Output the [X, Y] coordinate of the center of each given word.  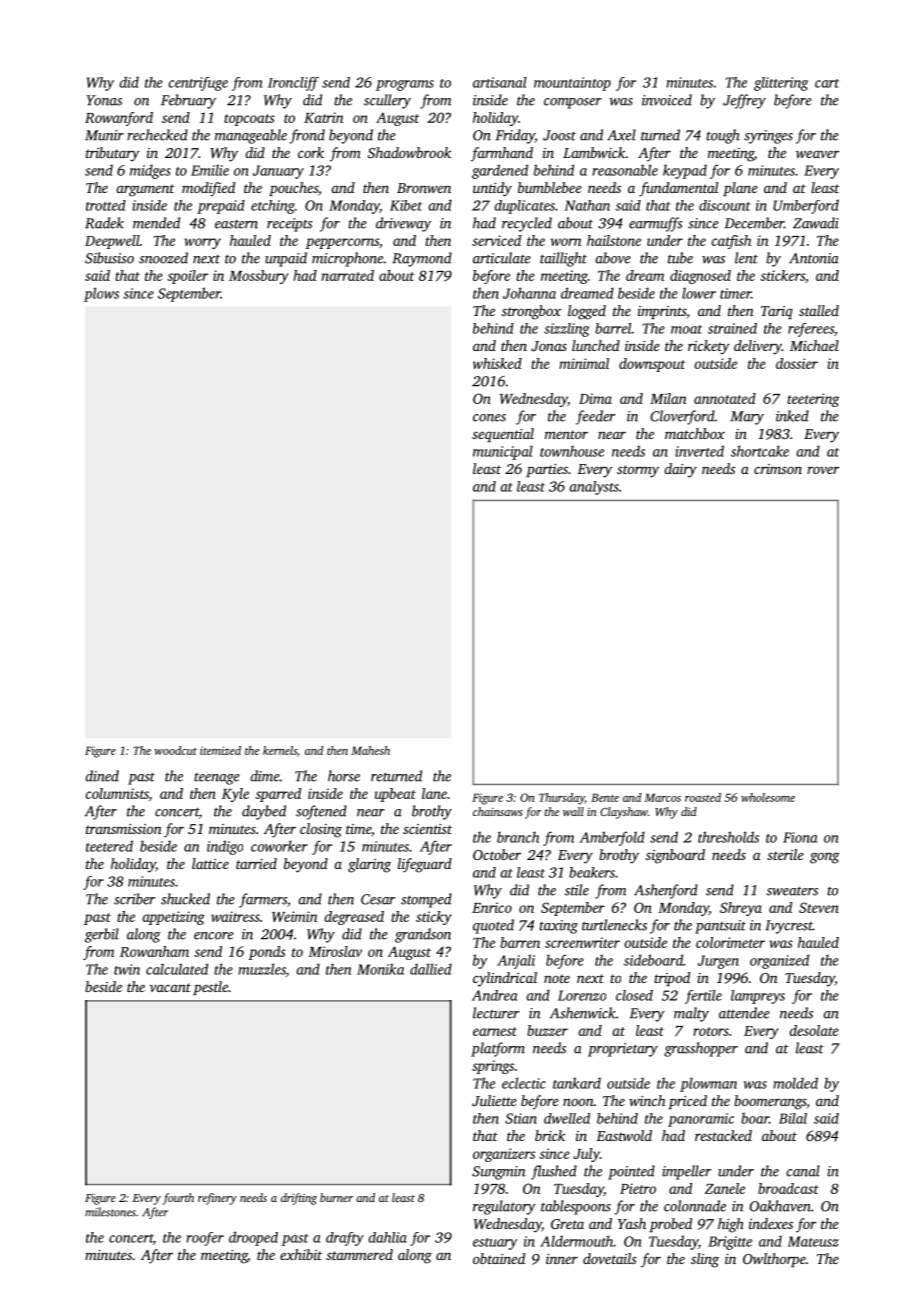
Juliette [494, 1100]
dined [102, 776]
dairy [680, 470]
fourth [178, 1199]
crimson [778, 469]
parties [547, 470]
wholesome [768, 797]
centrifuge [198, 84]
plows [101, 294]
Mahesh [370, 750]
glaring [369, 865]
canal [803, 1171]
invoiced [667, 100]
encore [214, 936]
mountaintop [572, 84]
